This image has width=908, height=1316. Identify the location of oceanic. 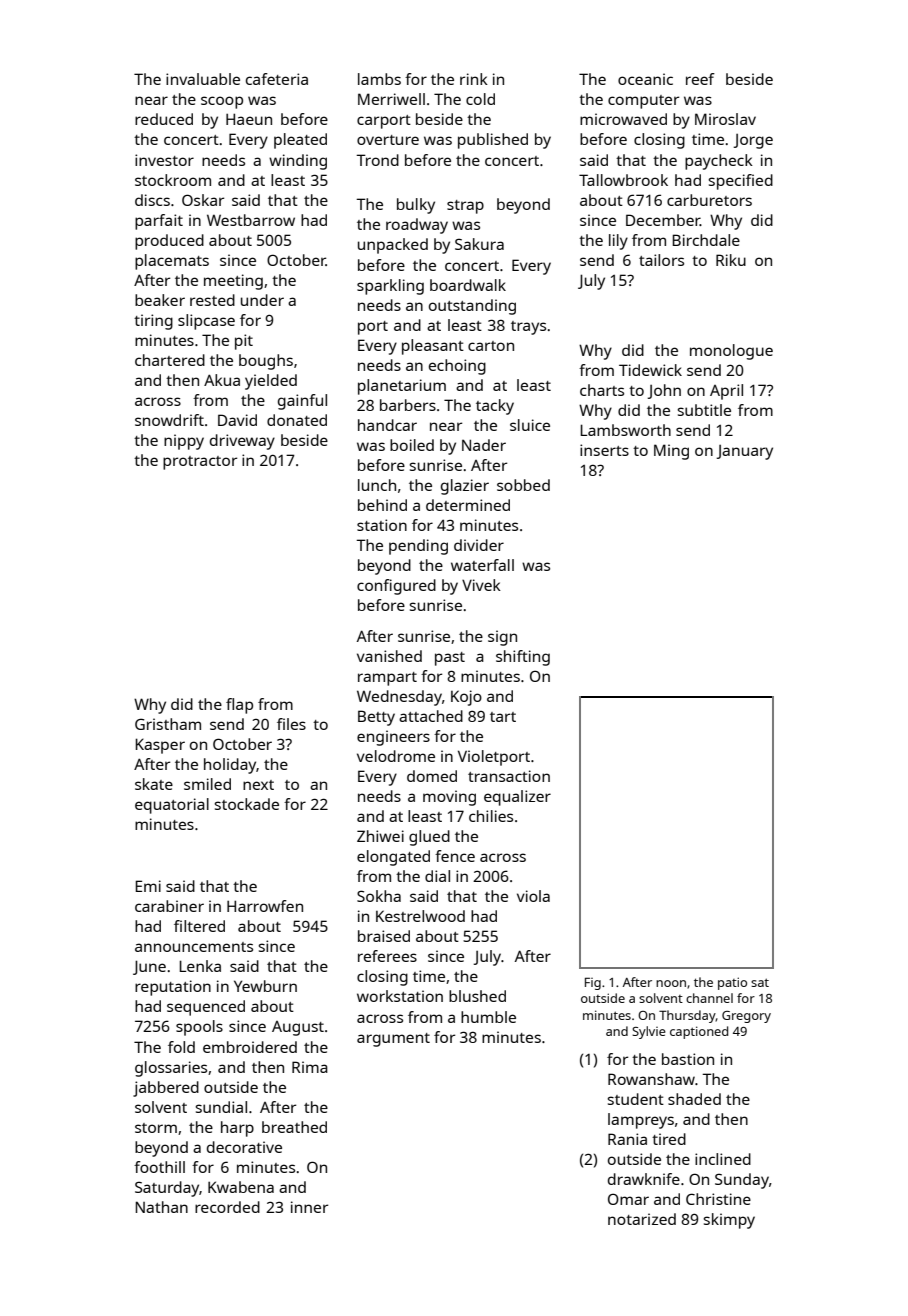
(645, 79).
